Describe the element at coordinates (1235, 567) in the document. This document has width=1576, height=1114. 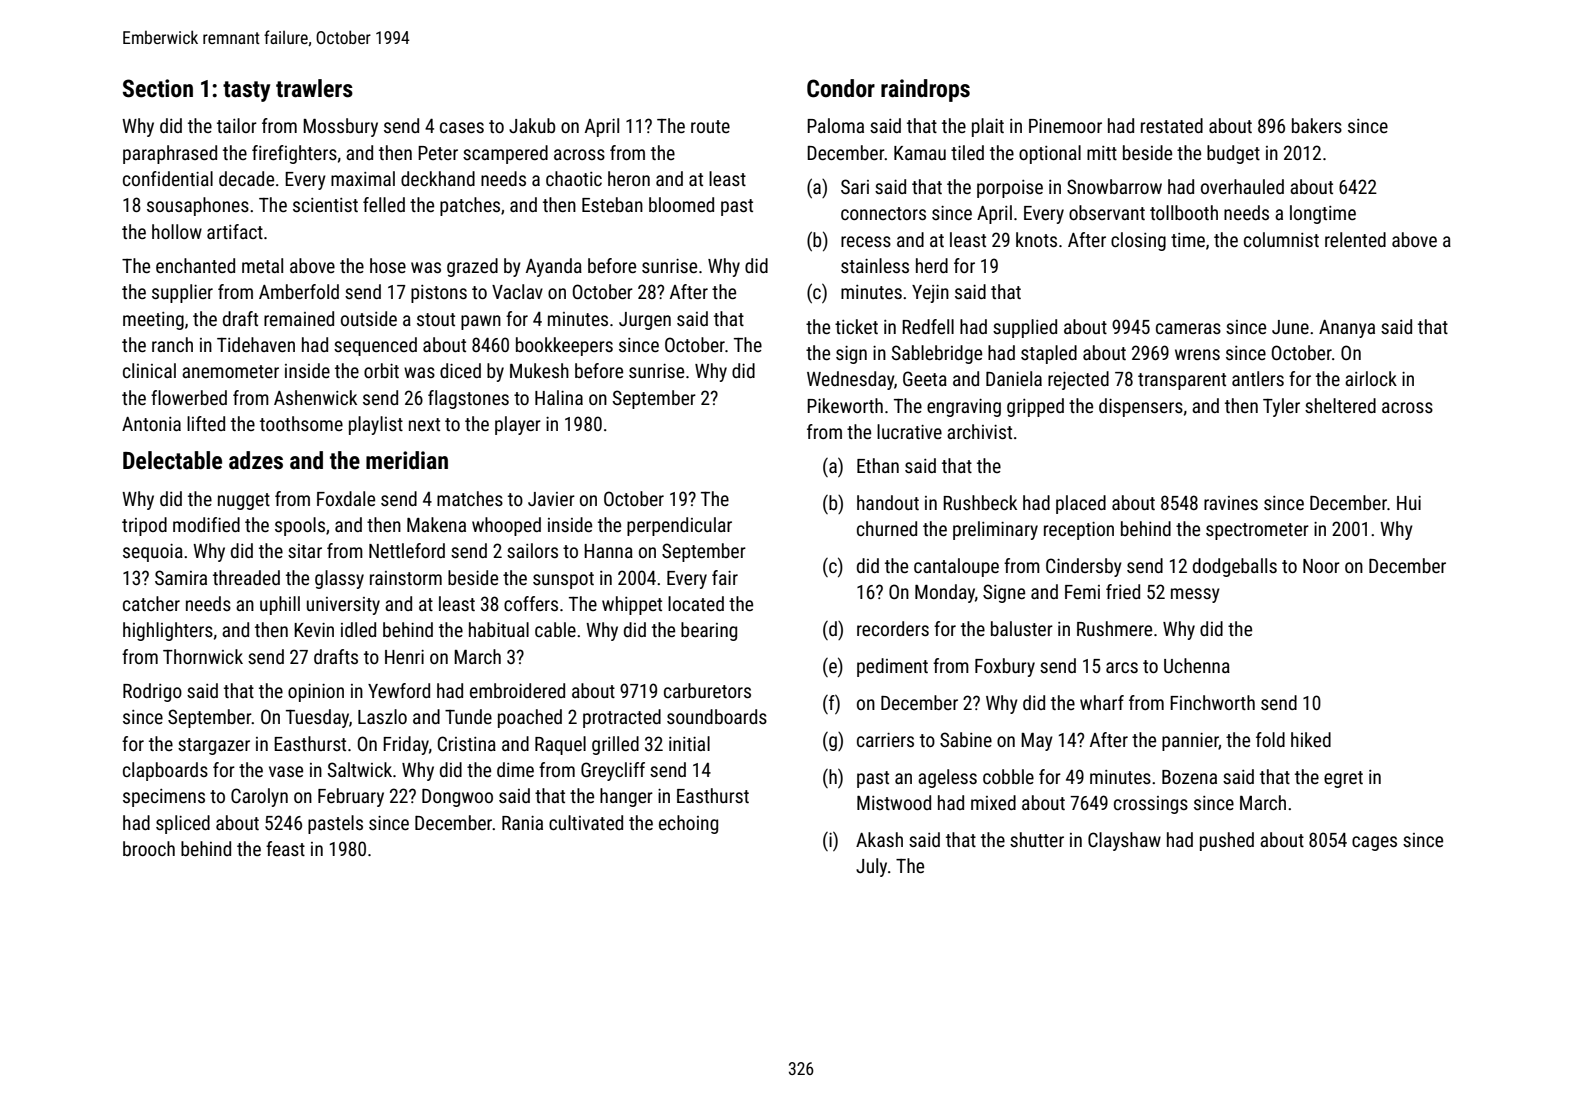
I see `dodgeballs` at that location.
